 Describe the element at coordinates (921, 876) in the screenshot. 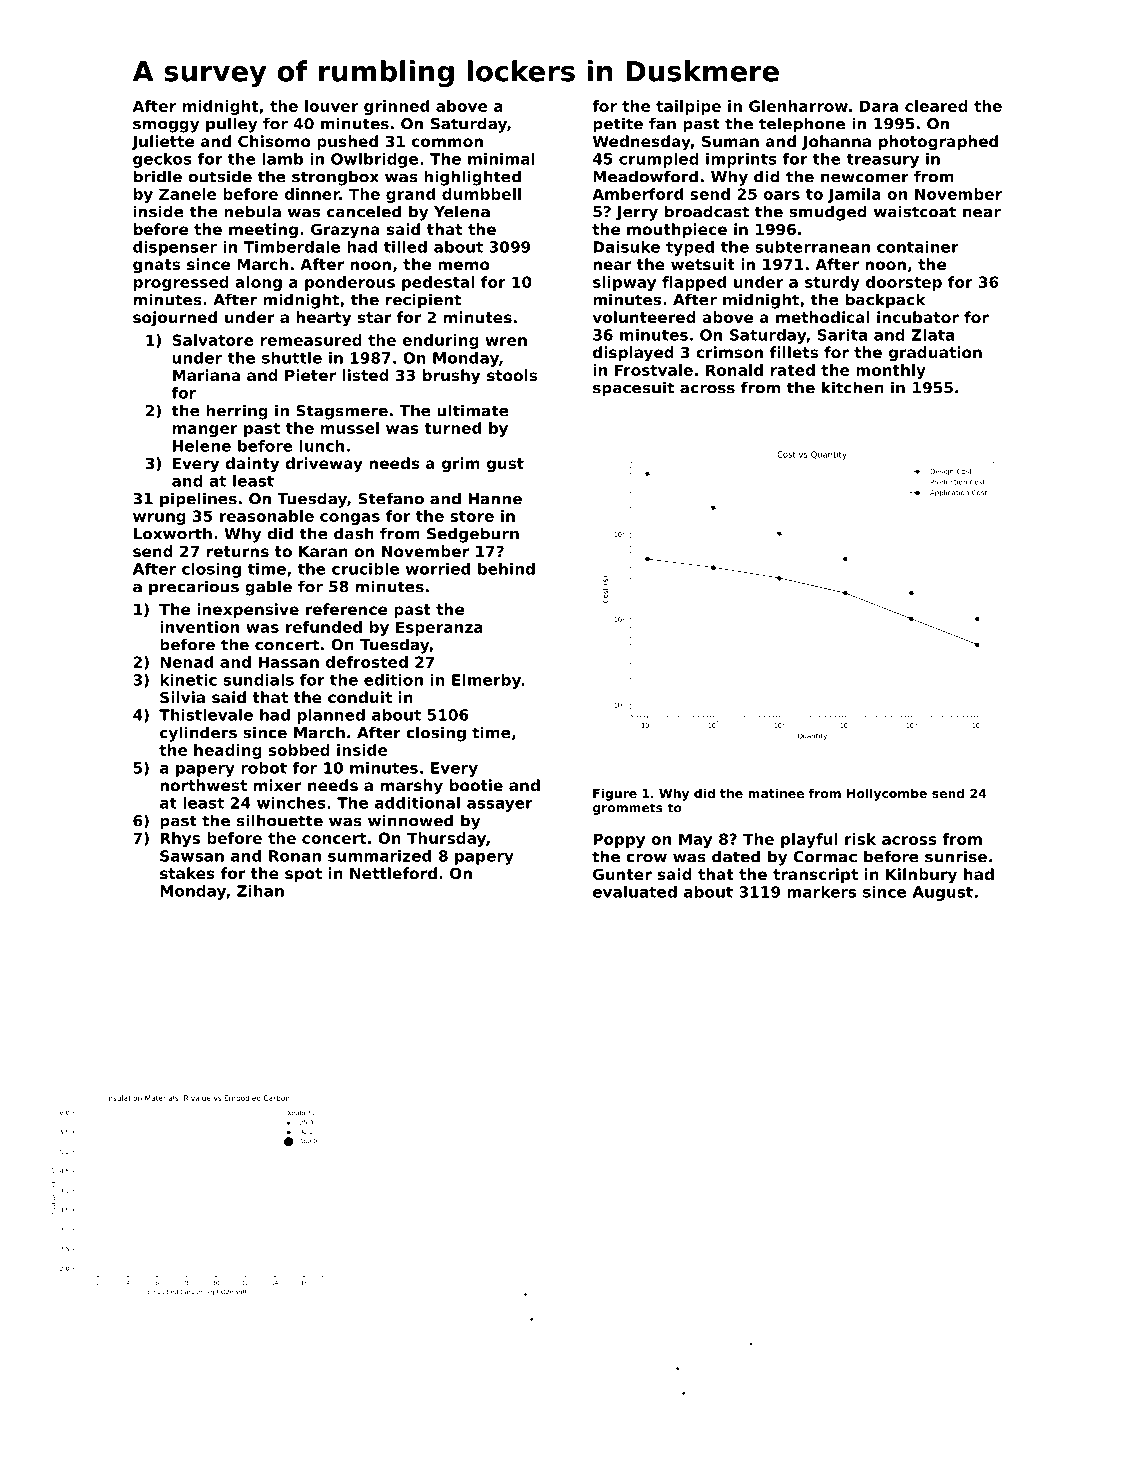

I see `Kilnbury` at that location.
